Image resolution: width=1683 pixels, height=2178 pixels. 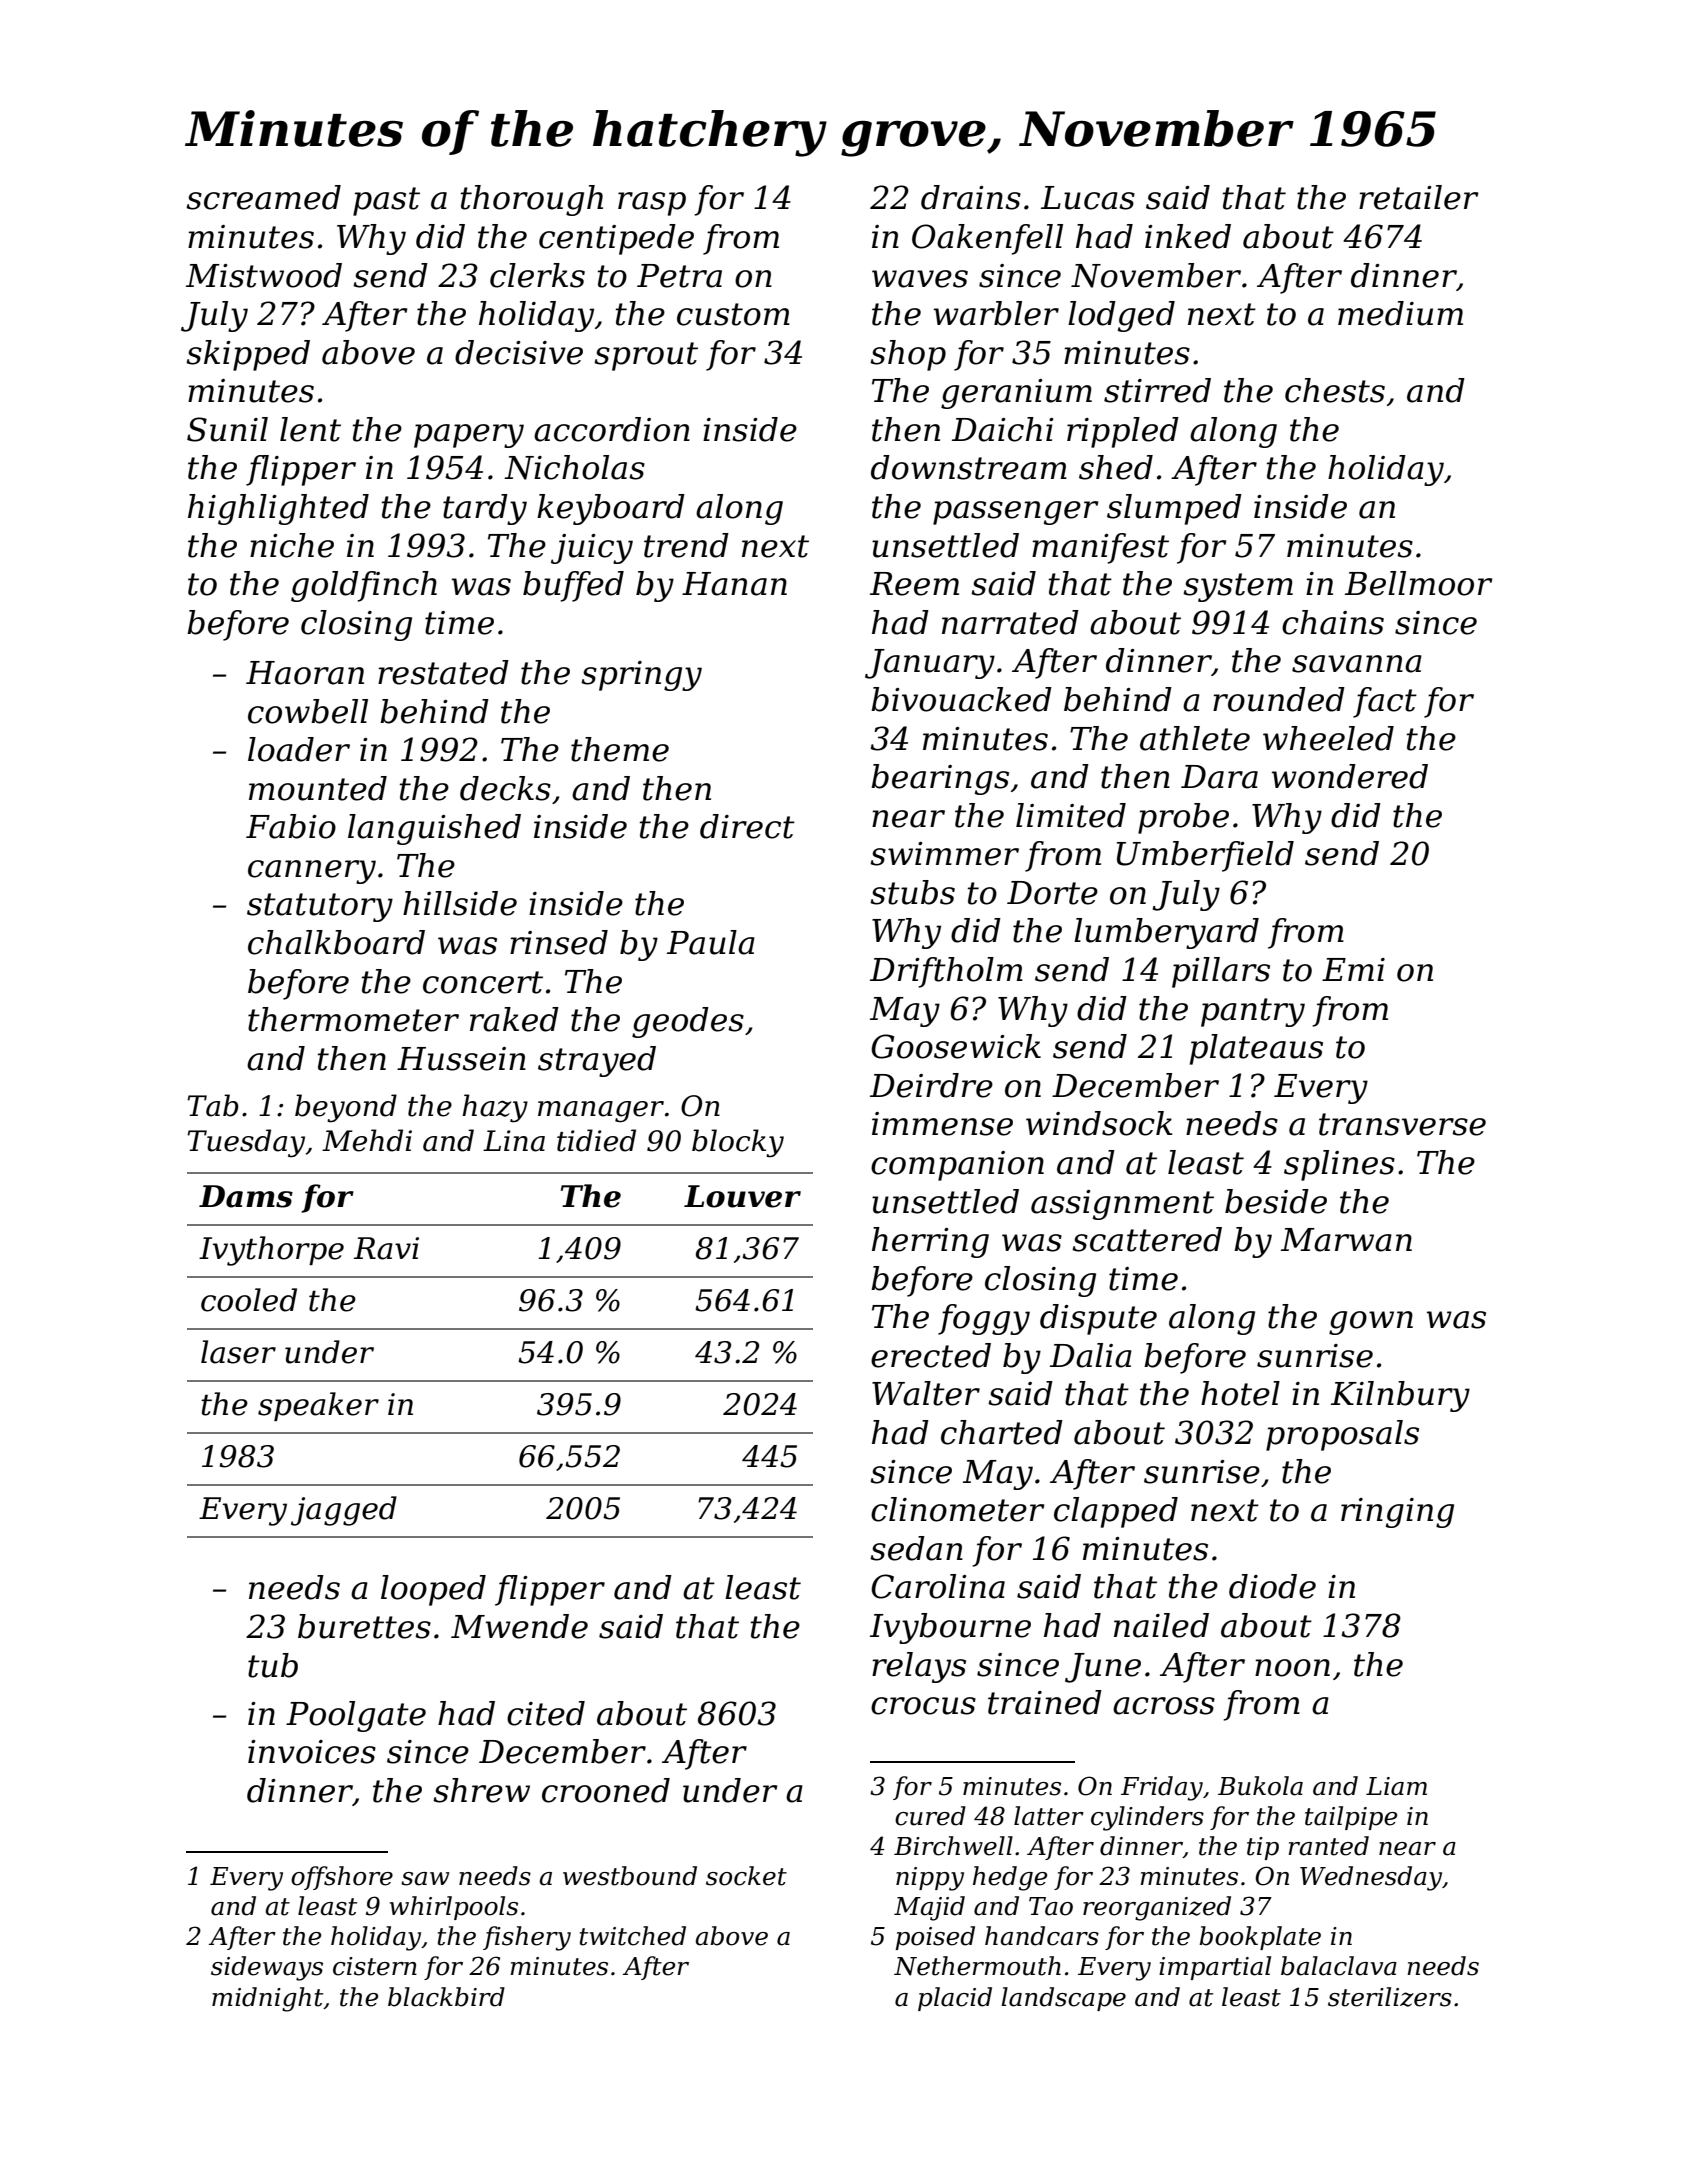 I want to click on Liam, so click(x=1396, y=1786).
